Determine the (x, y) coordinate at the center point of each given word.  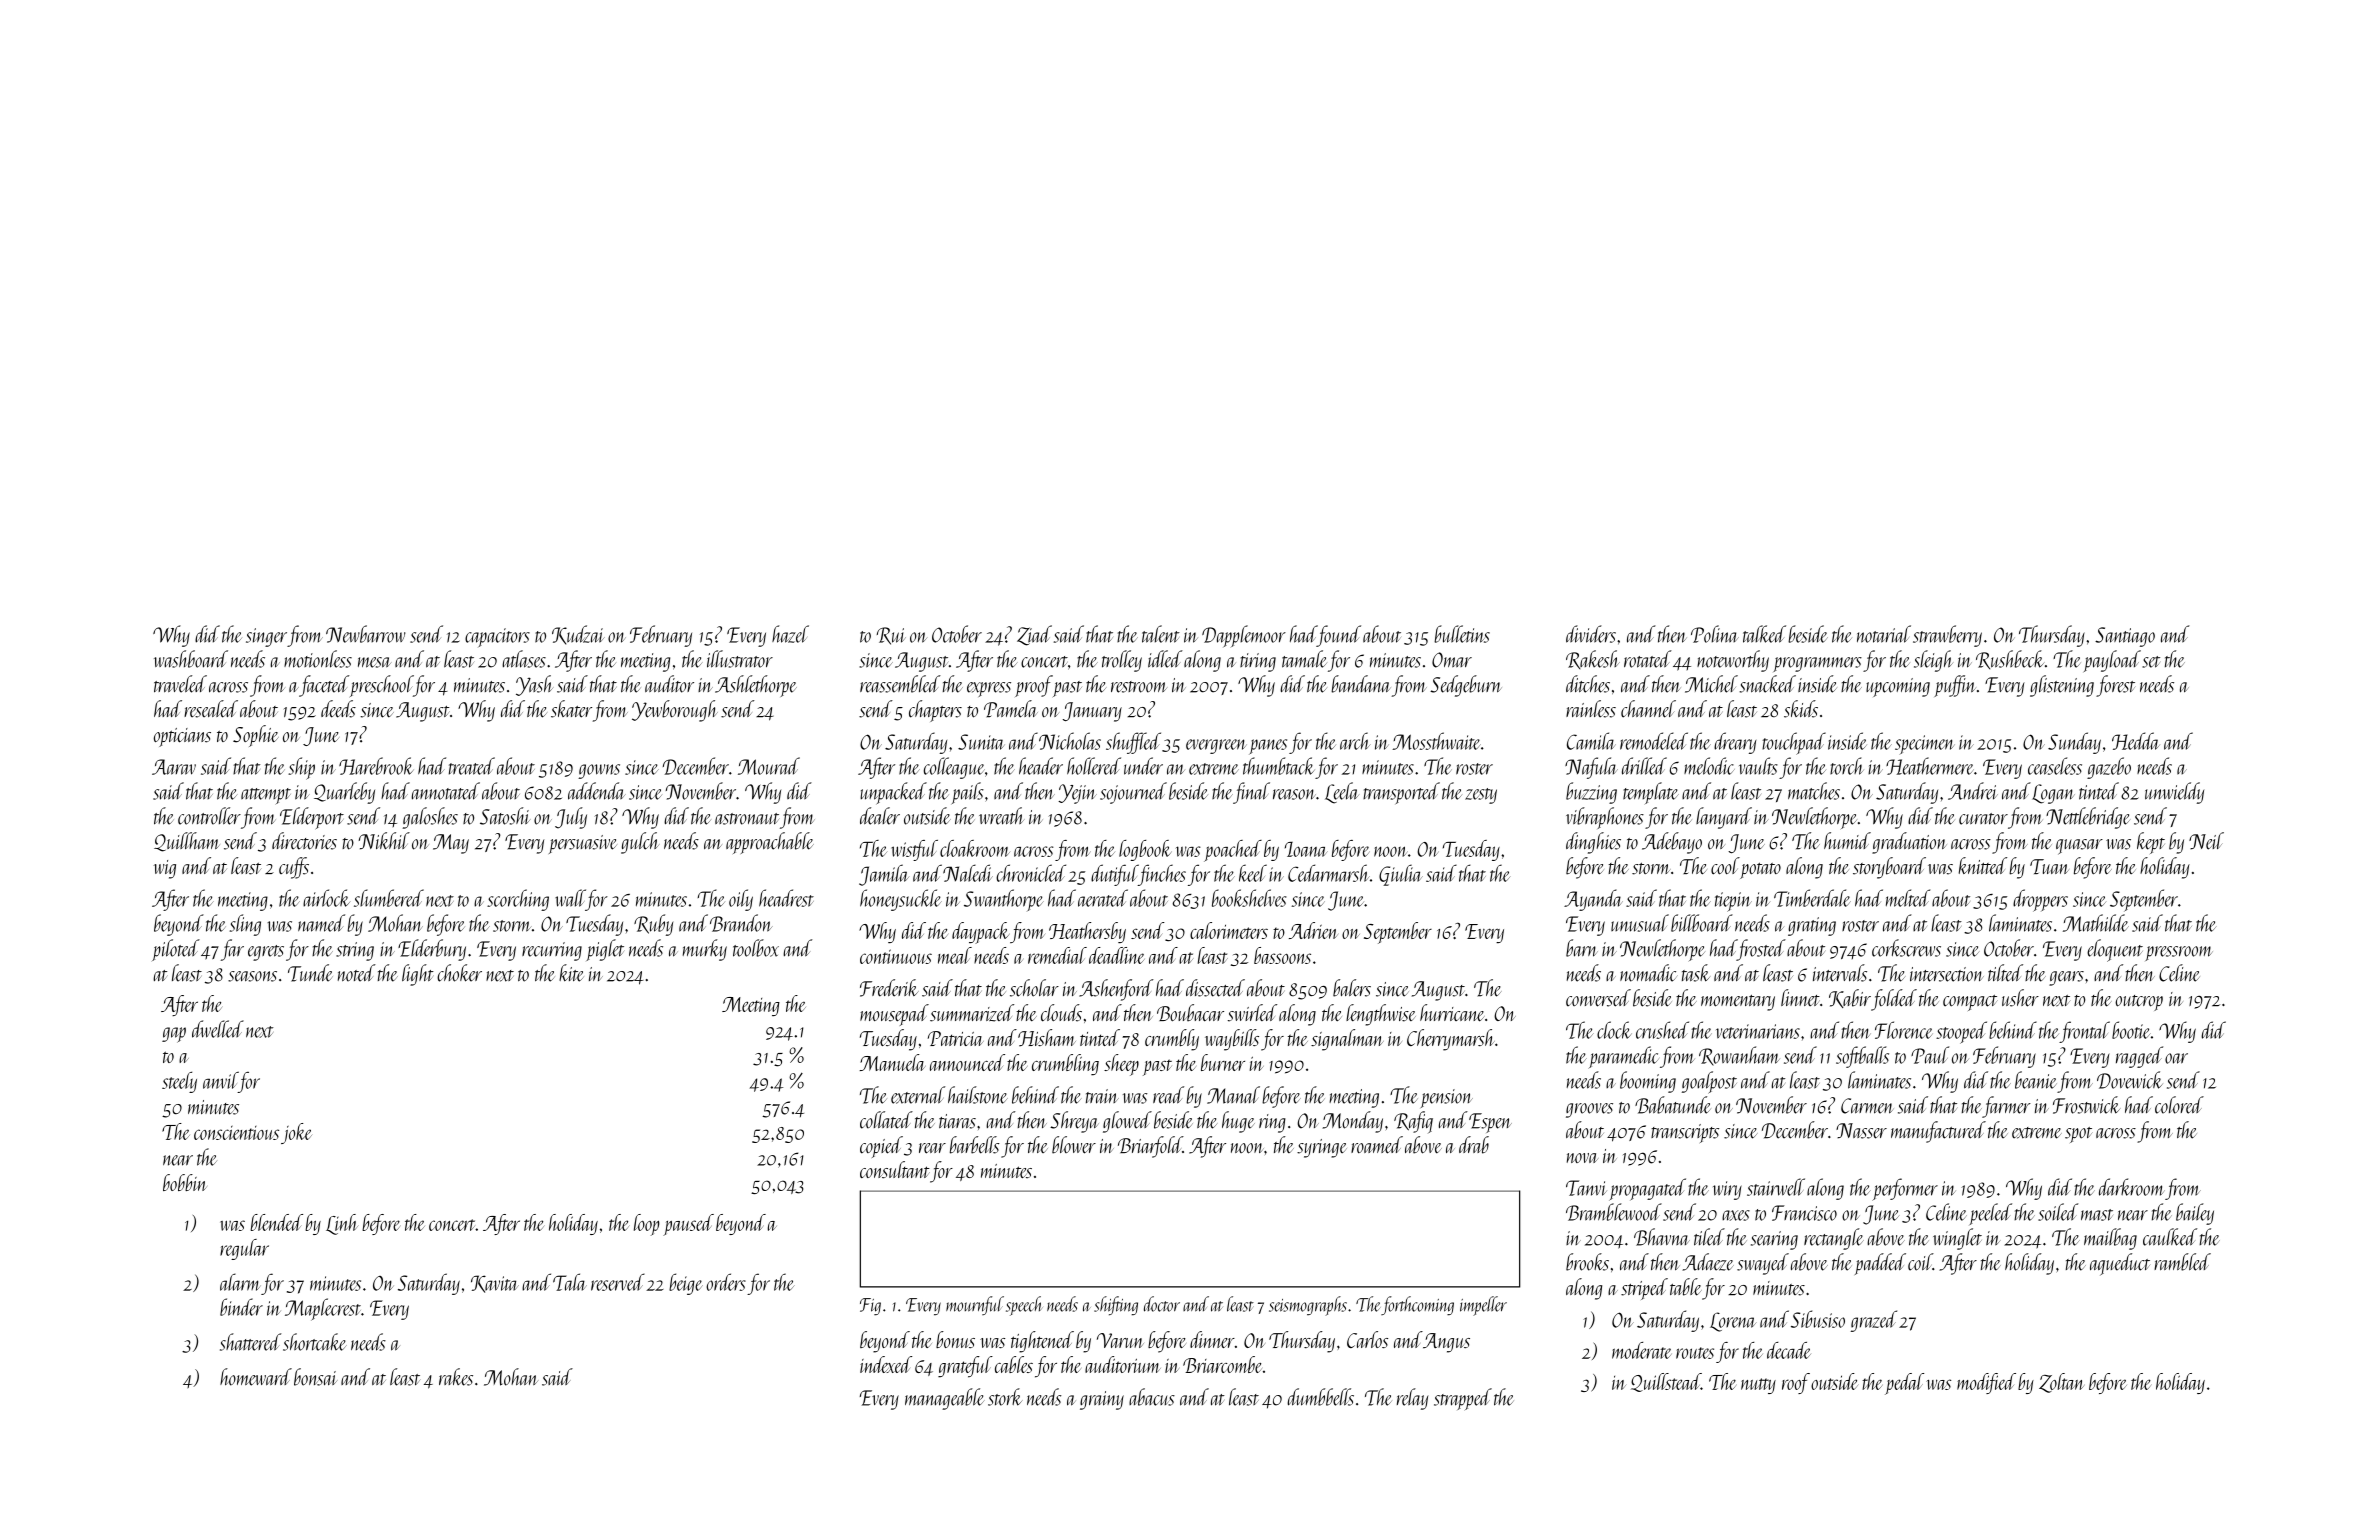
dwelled (218, 1029)
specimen (1925, 745)
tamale (1304, 659)
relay (1412, 1399)
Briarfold (1150, 1147)
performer (1905, 1189)
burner (1223, 1062)
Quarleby (344, 793)
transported (1401, 793)
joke (296, 1133)
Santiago (2125, 637)
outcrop (2139, 1003)
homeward (256, 1377)
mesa (374, 662)
